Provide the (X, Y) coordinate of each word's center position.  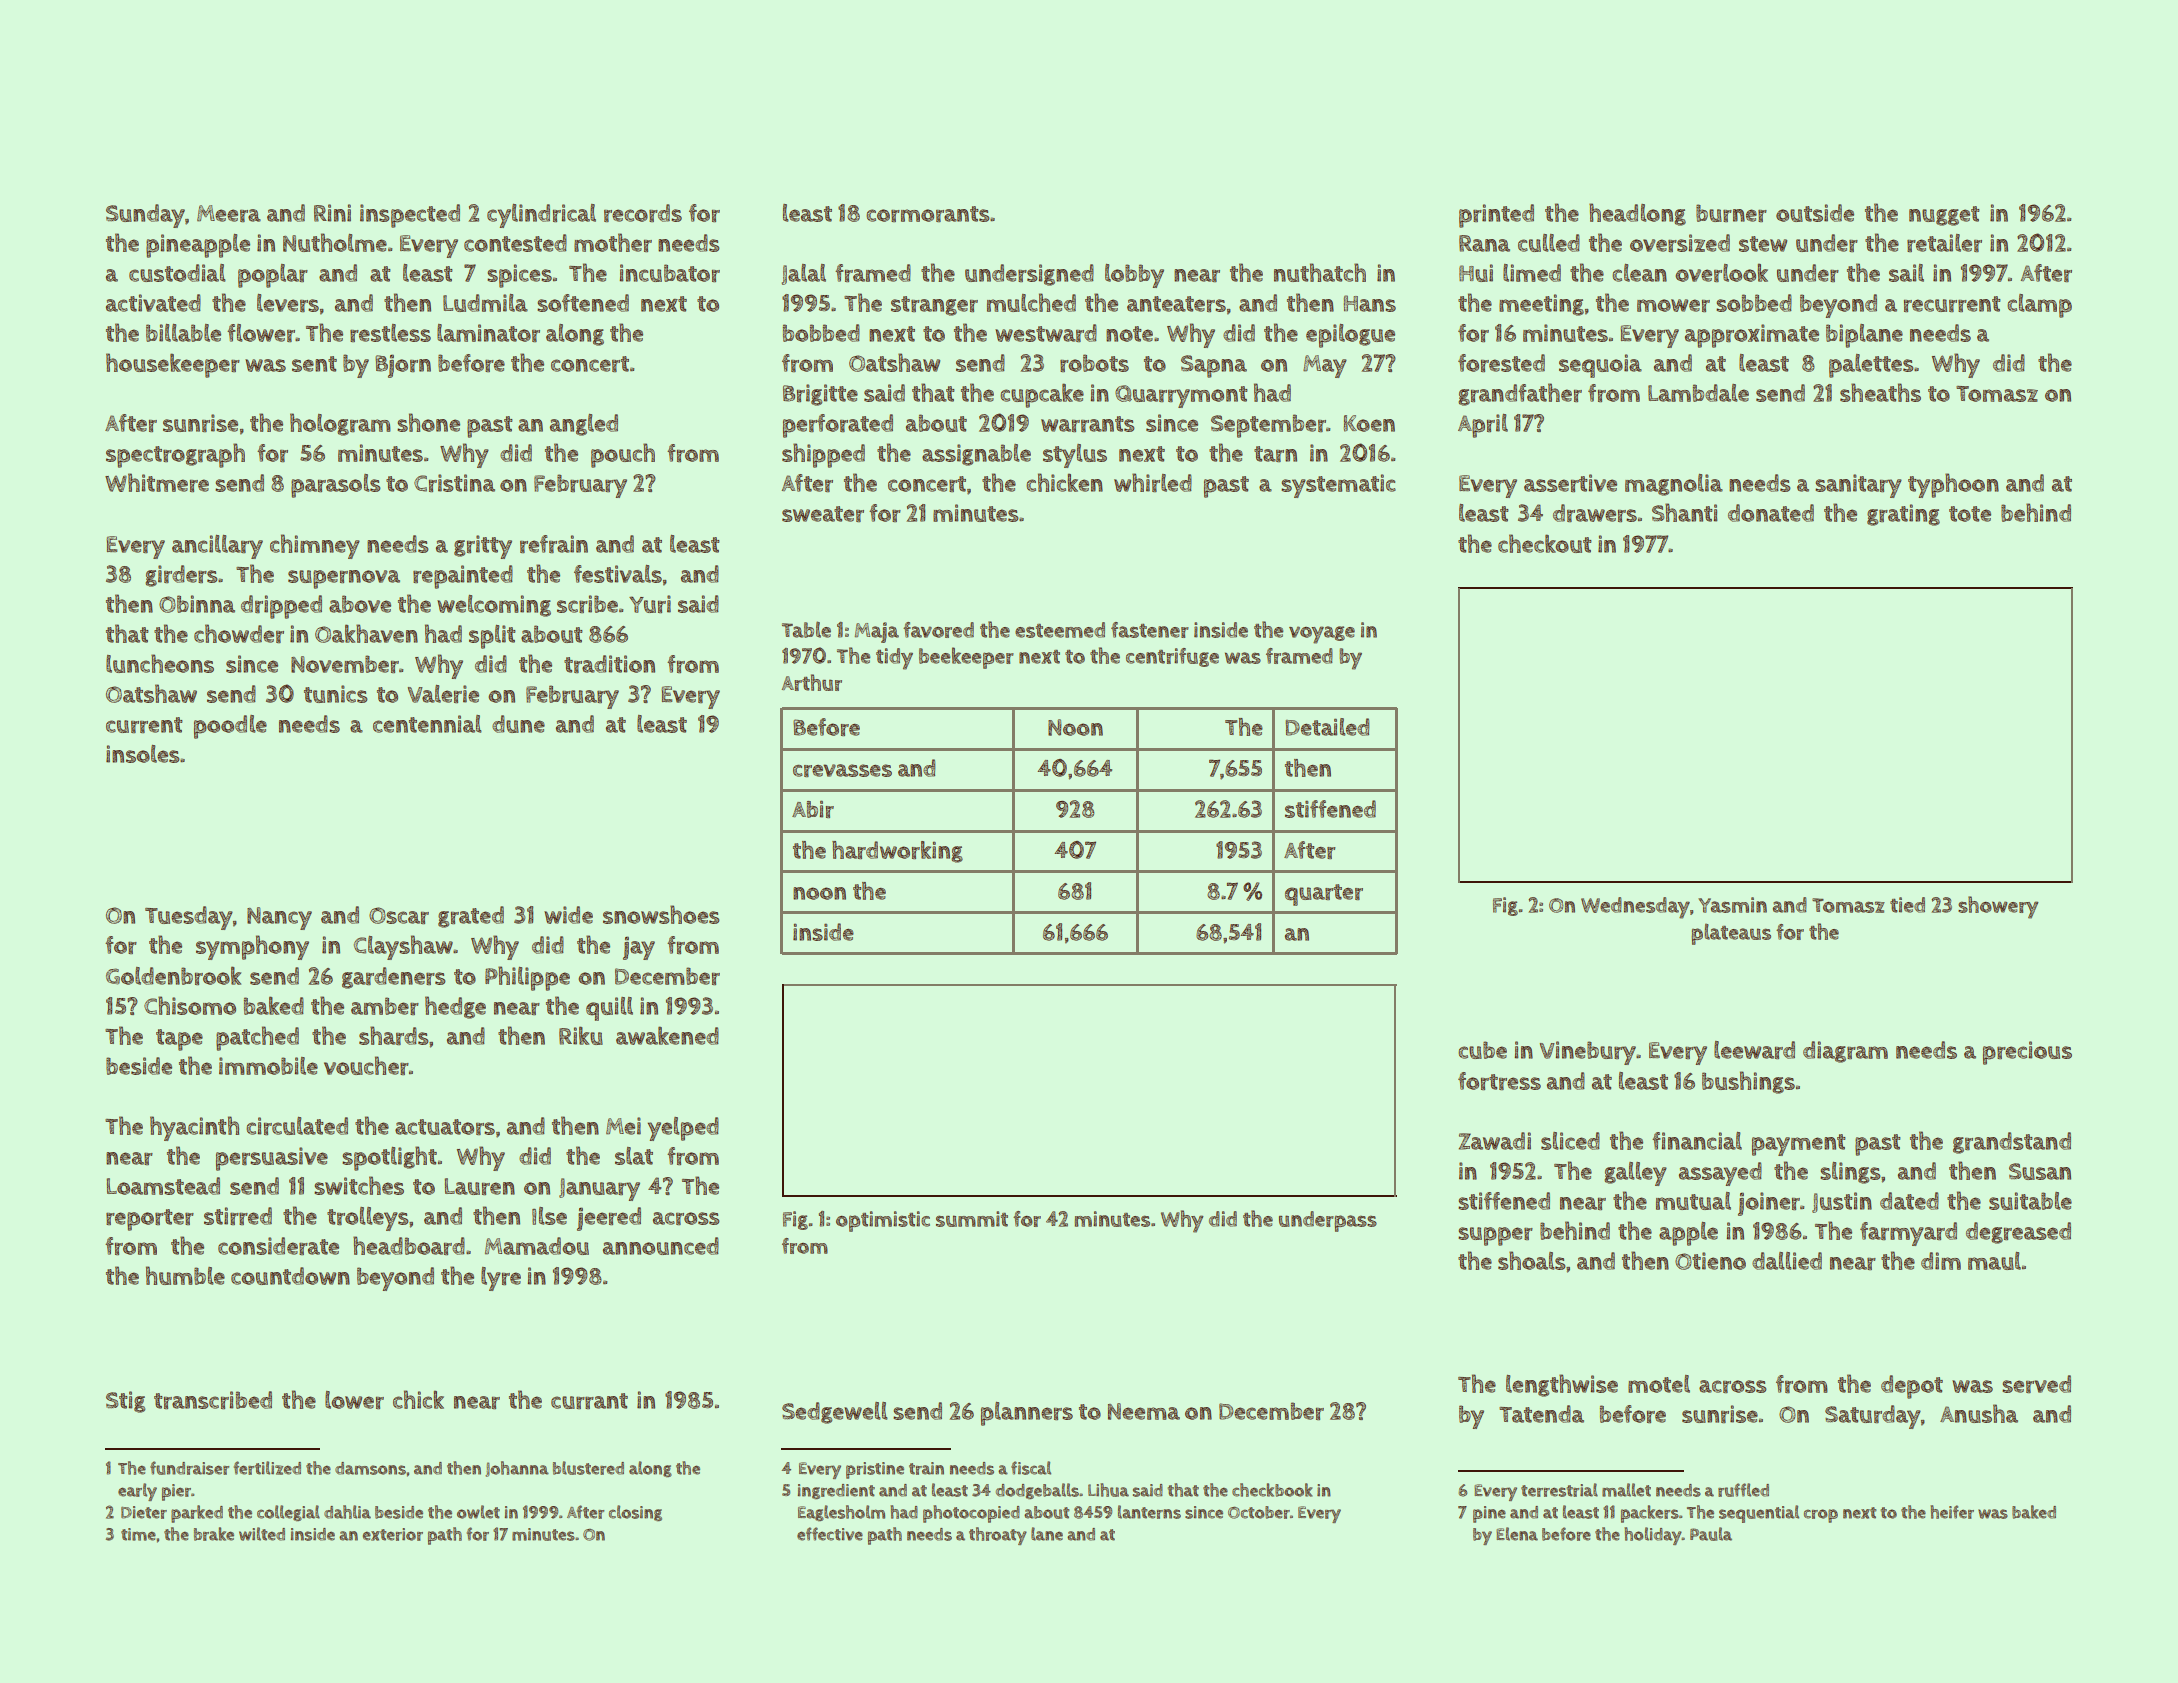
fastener (1150, 630)
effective (830, 1534)
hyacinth (194, 1128)
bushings (1748, 1082)
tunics (336, 694)
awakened (667, 1035)
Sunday (145, 216)
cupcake (1042, 395)
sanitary (1858, 486)
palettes (1871, 366)
